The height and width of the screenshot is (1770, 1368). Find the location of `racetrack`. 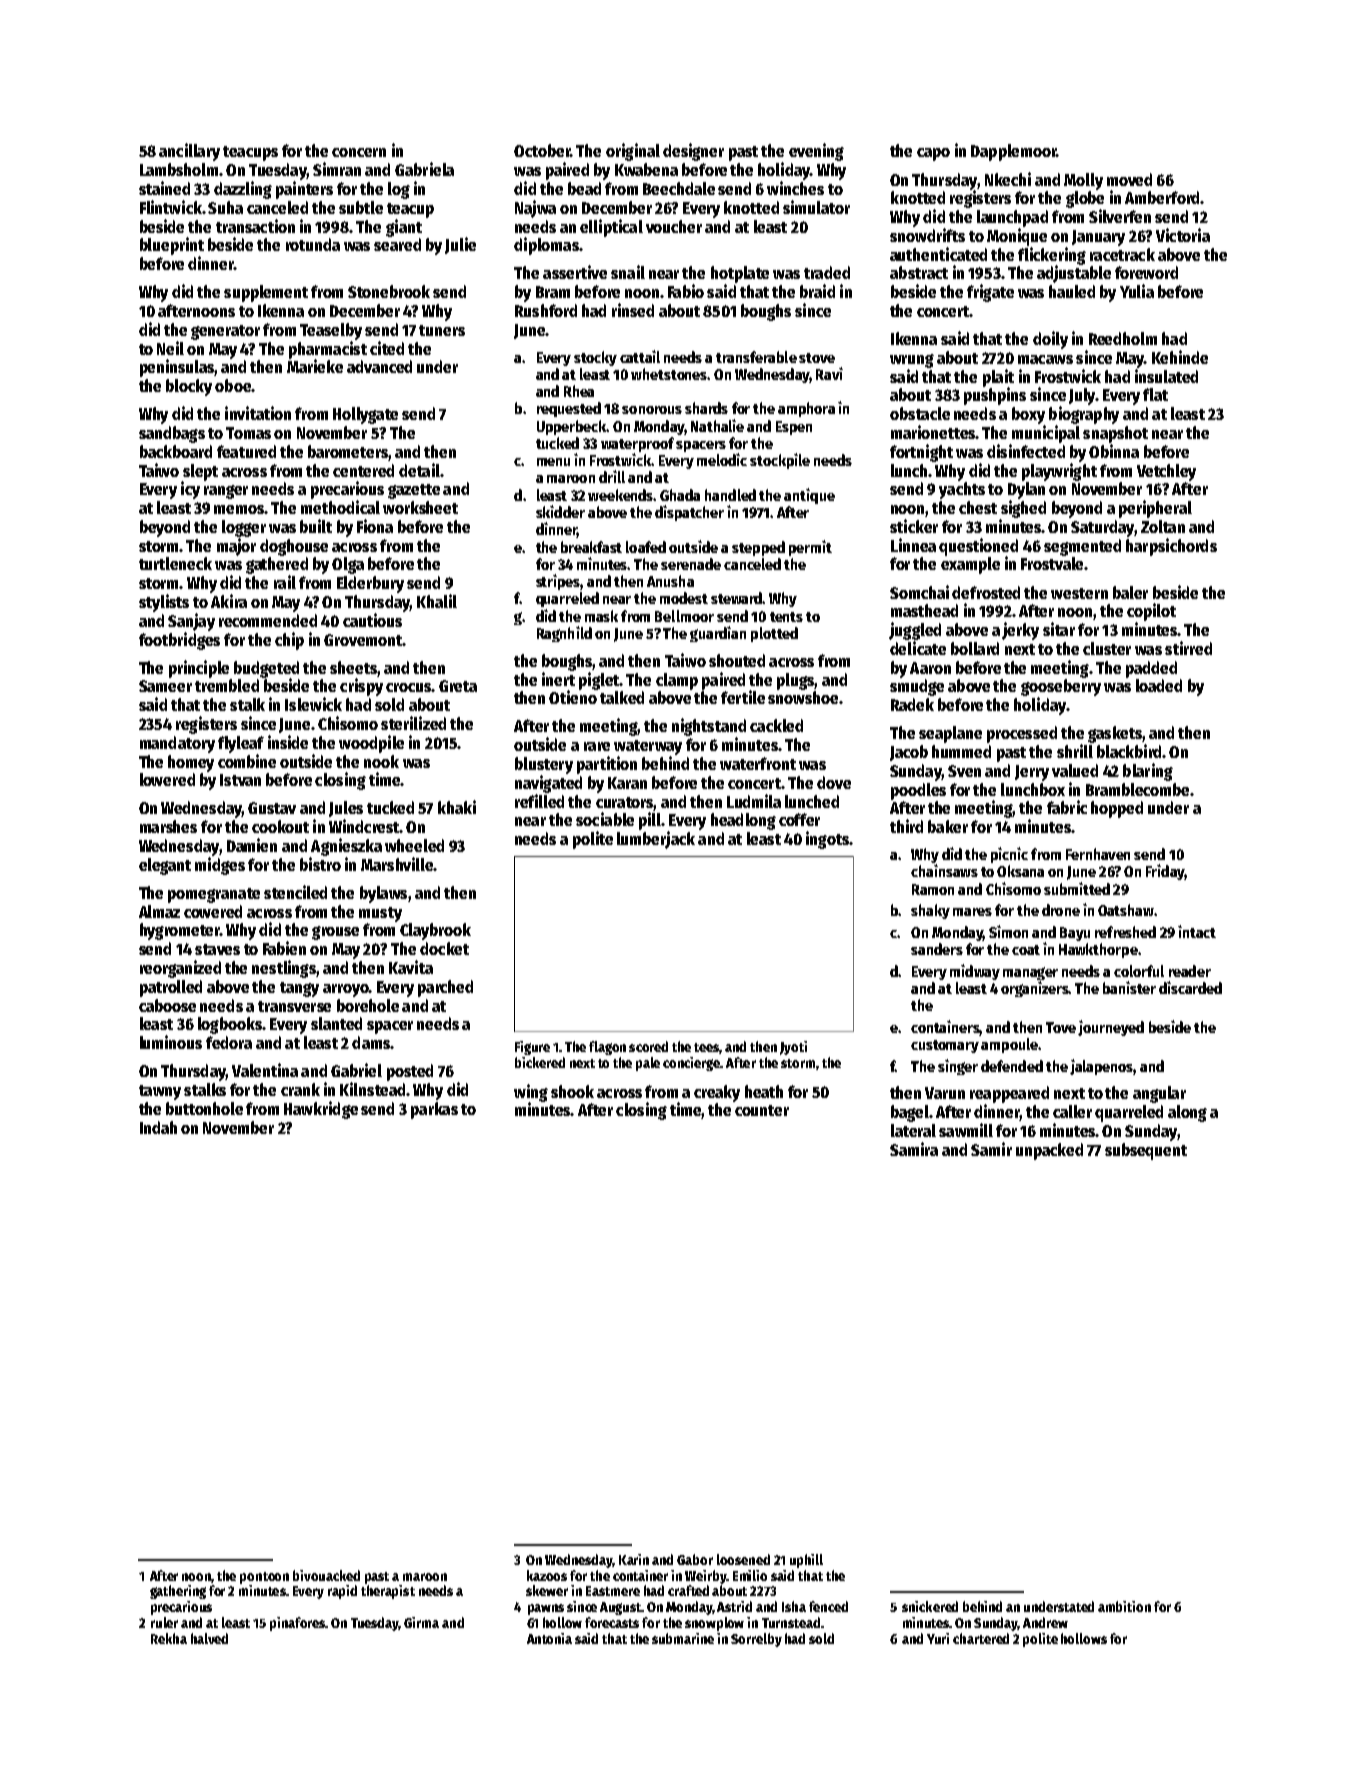

racetrack is located at coordinates (1122, 254).
